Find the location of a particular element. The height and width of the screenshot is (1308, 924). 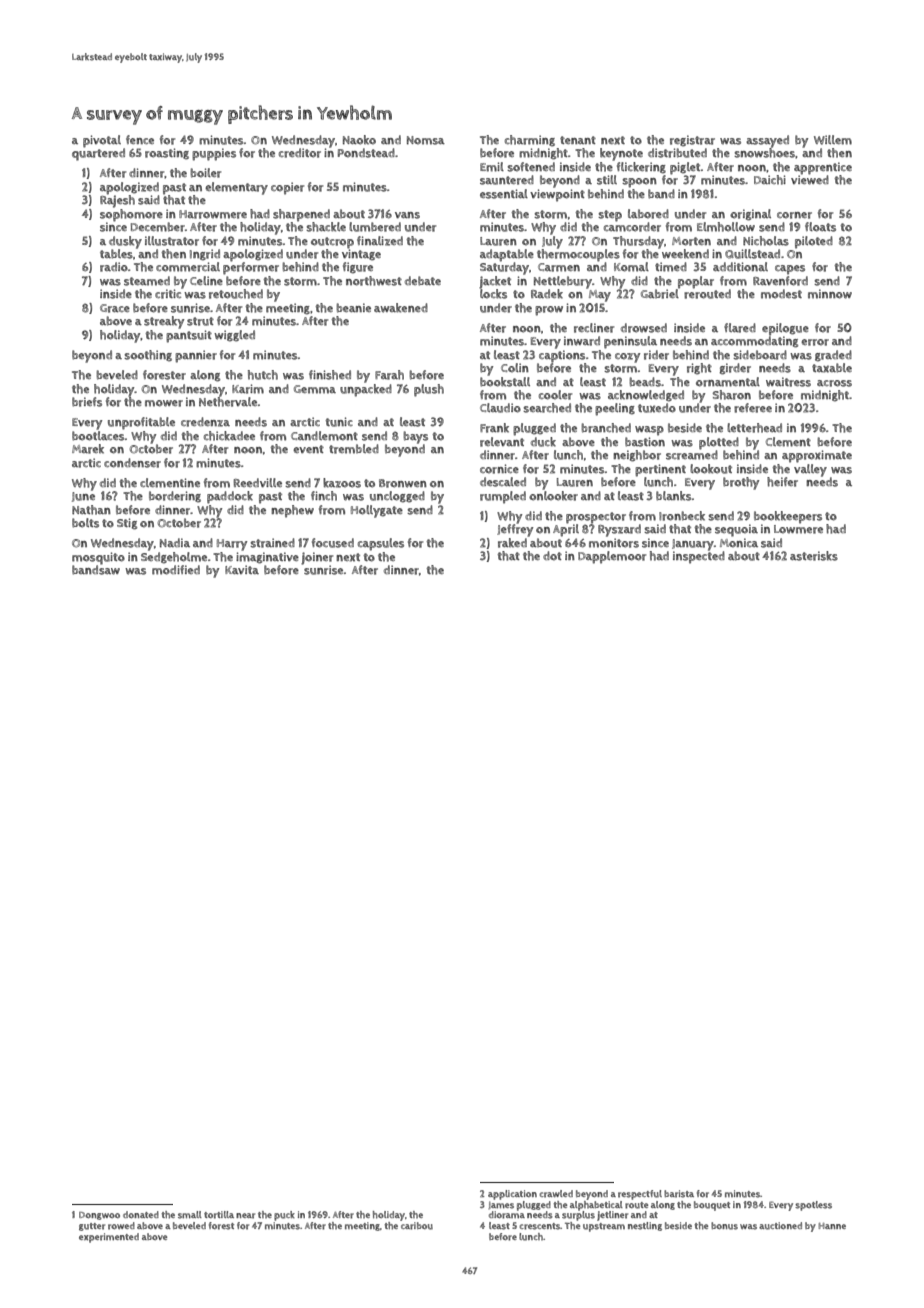

assayed is located at coordinates (767, 141).
